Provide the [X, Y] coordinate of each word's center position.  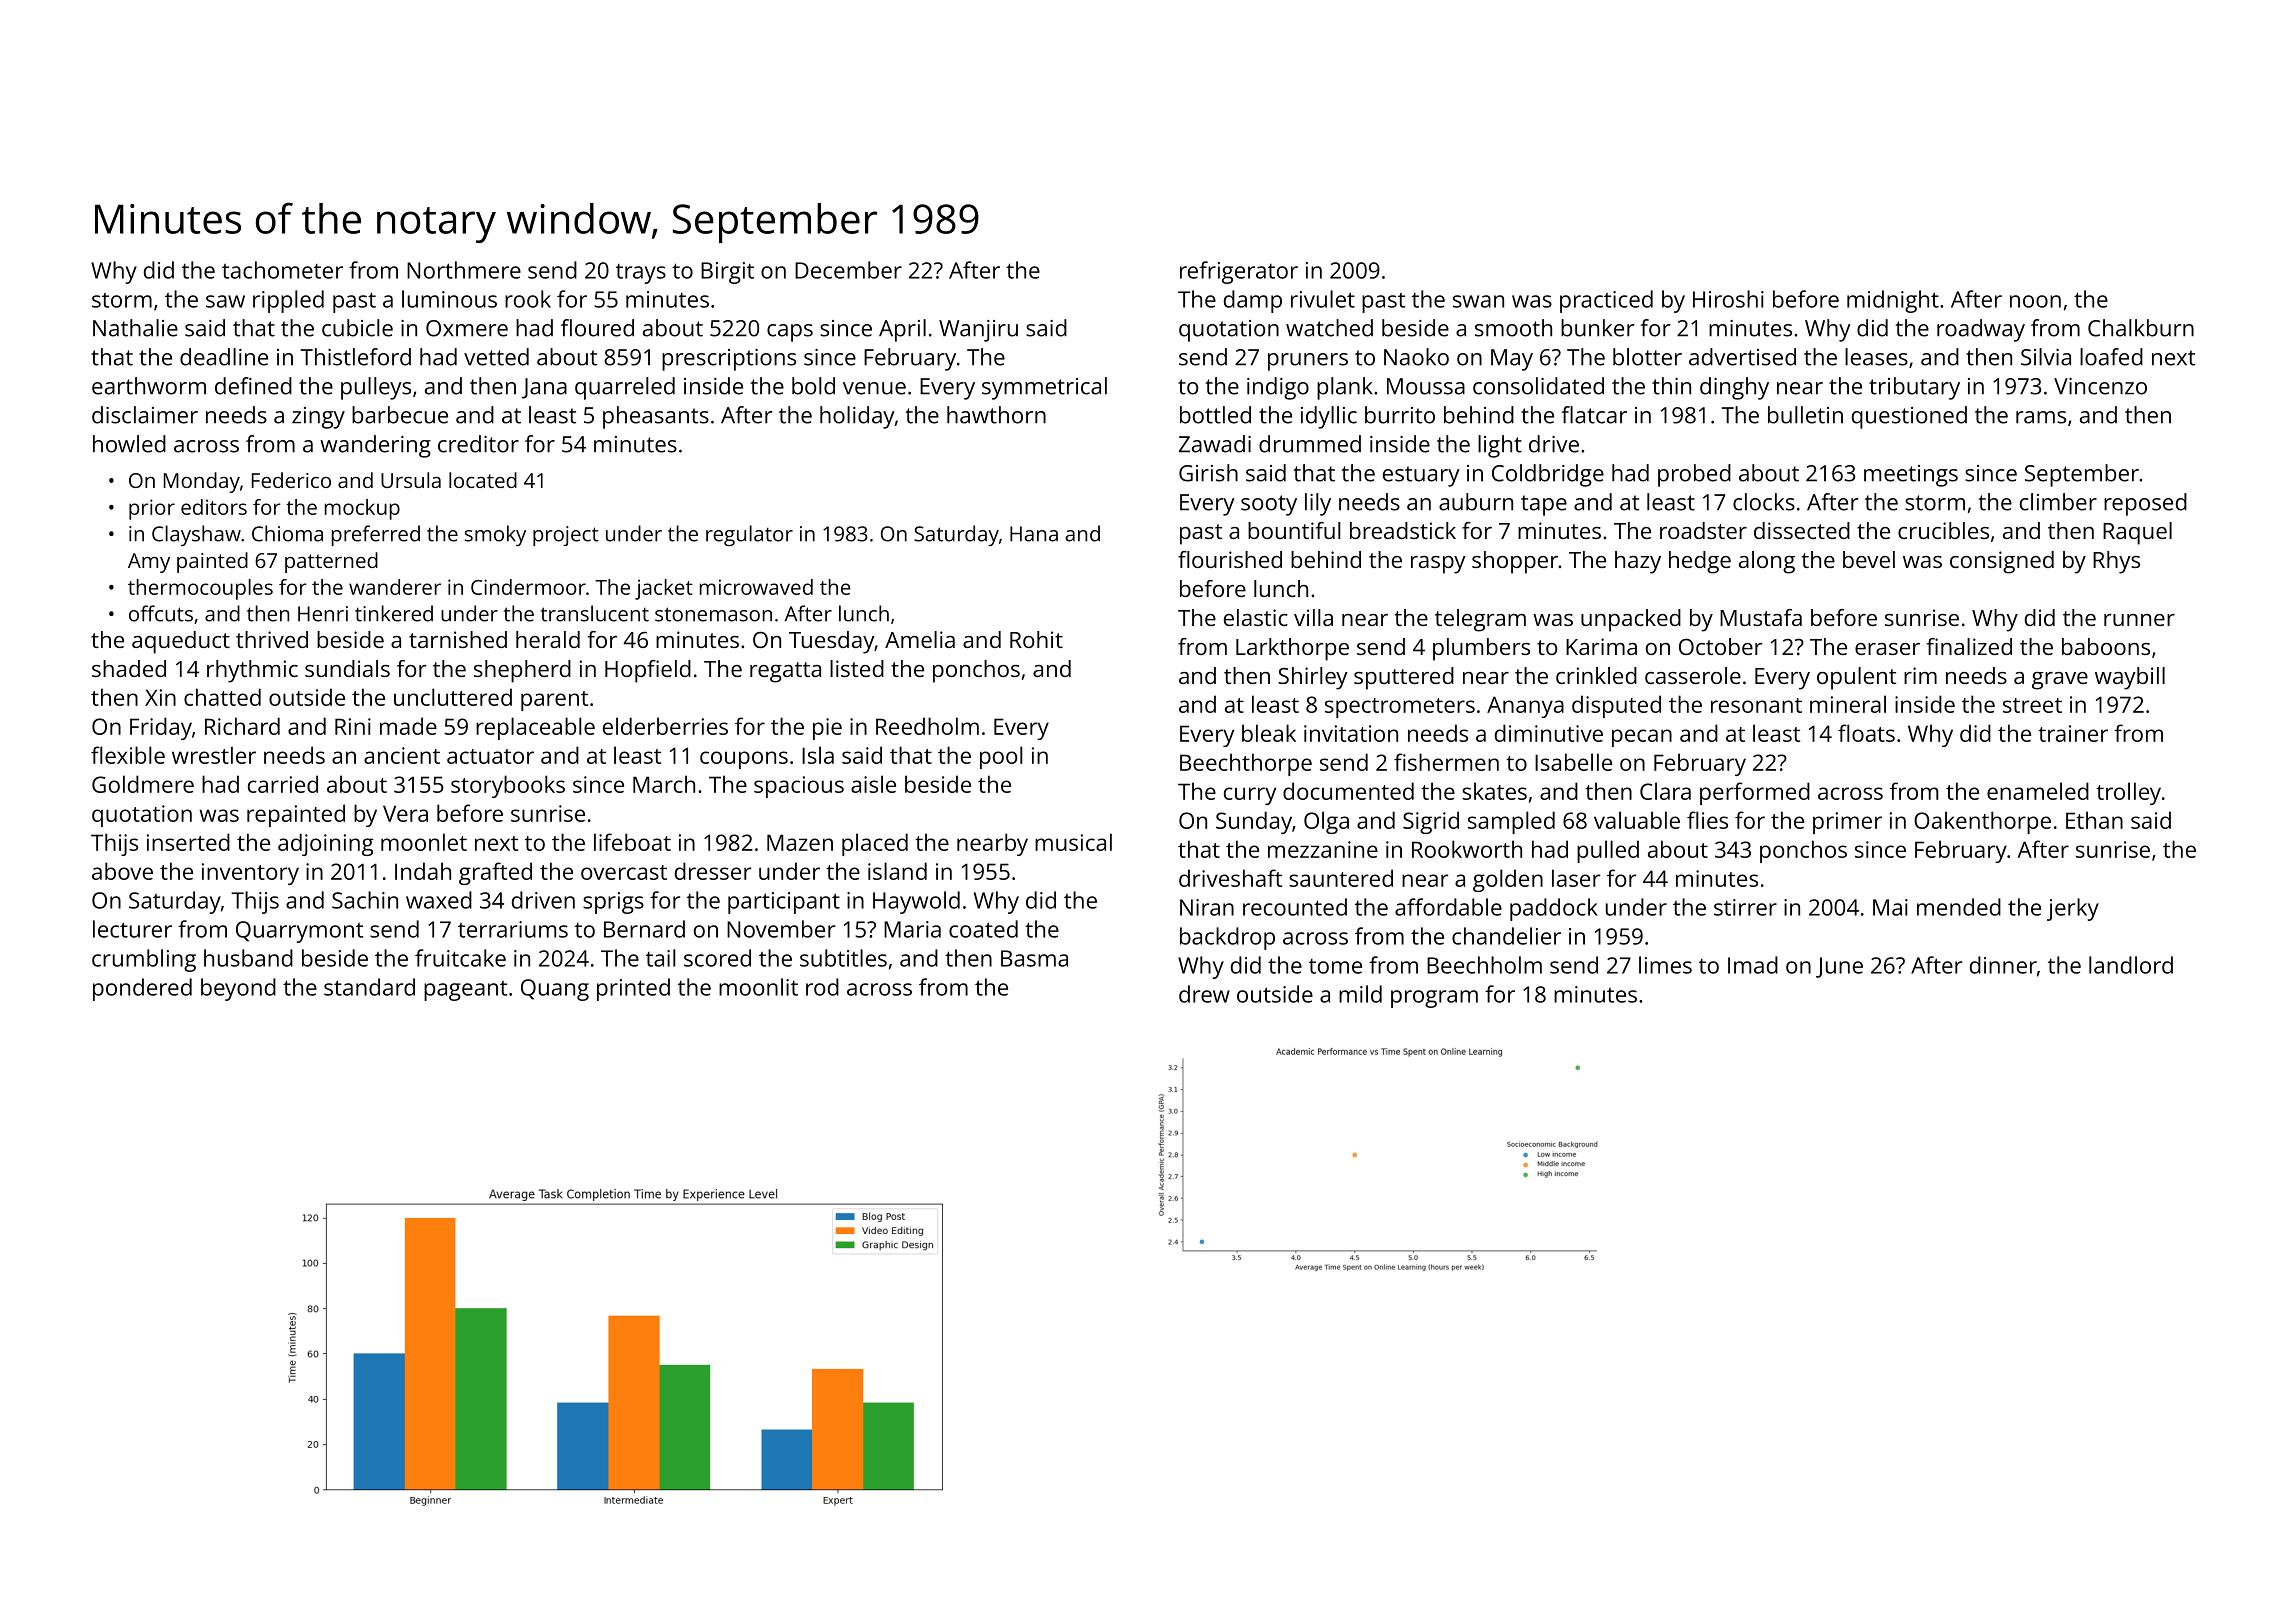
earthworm [149, 386]
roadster [1703, 530]
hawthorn [996, 415]
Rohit [1036, 639]
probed [1694, 475]
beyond [238, 989]
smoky [495, 535]
